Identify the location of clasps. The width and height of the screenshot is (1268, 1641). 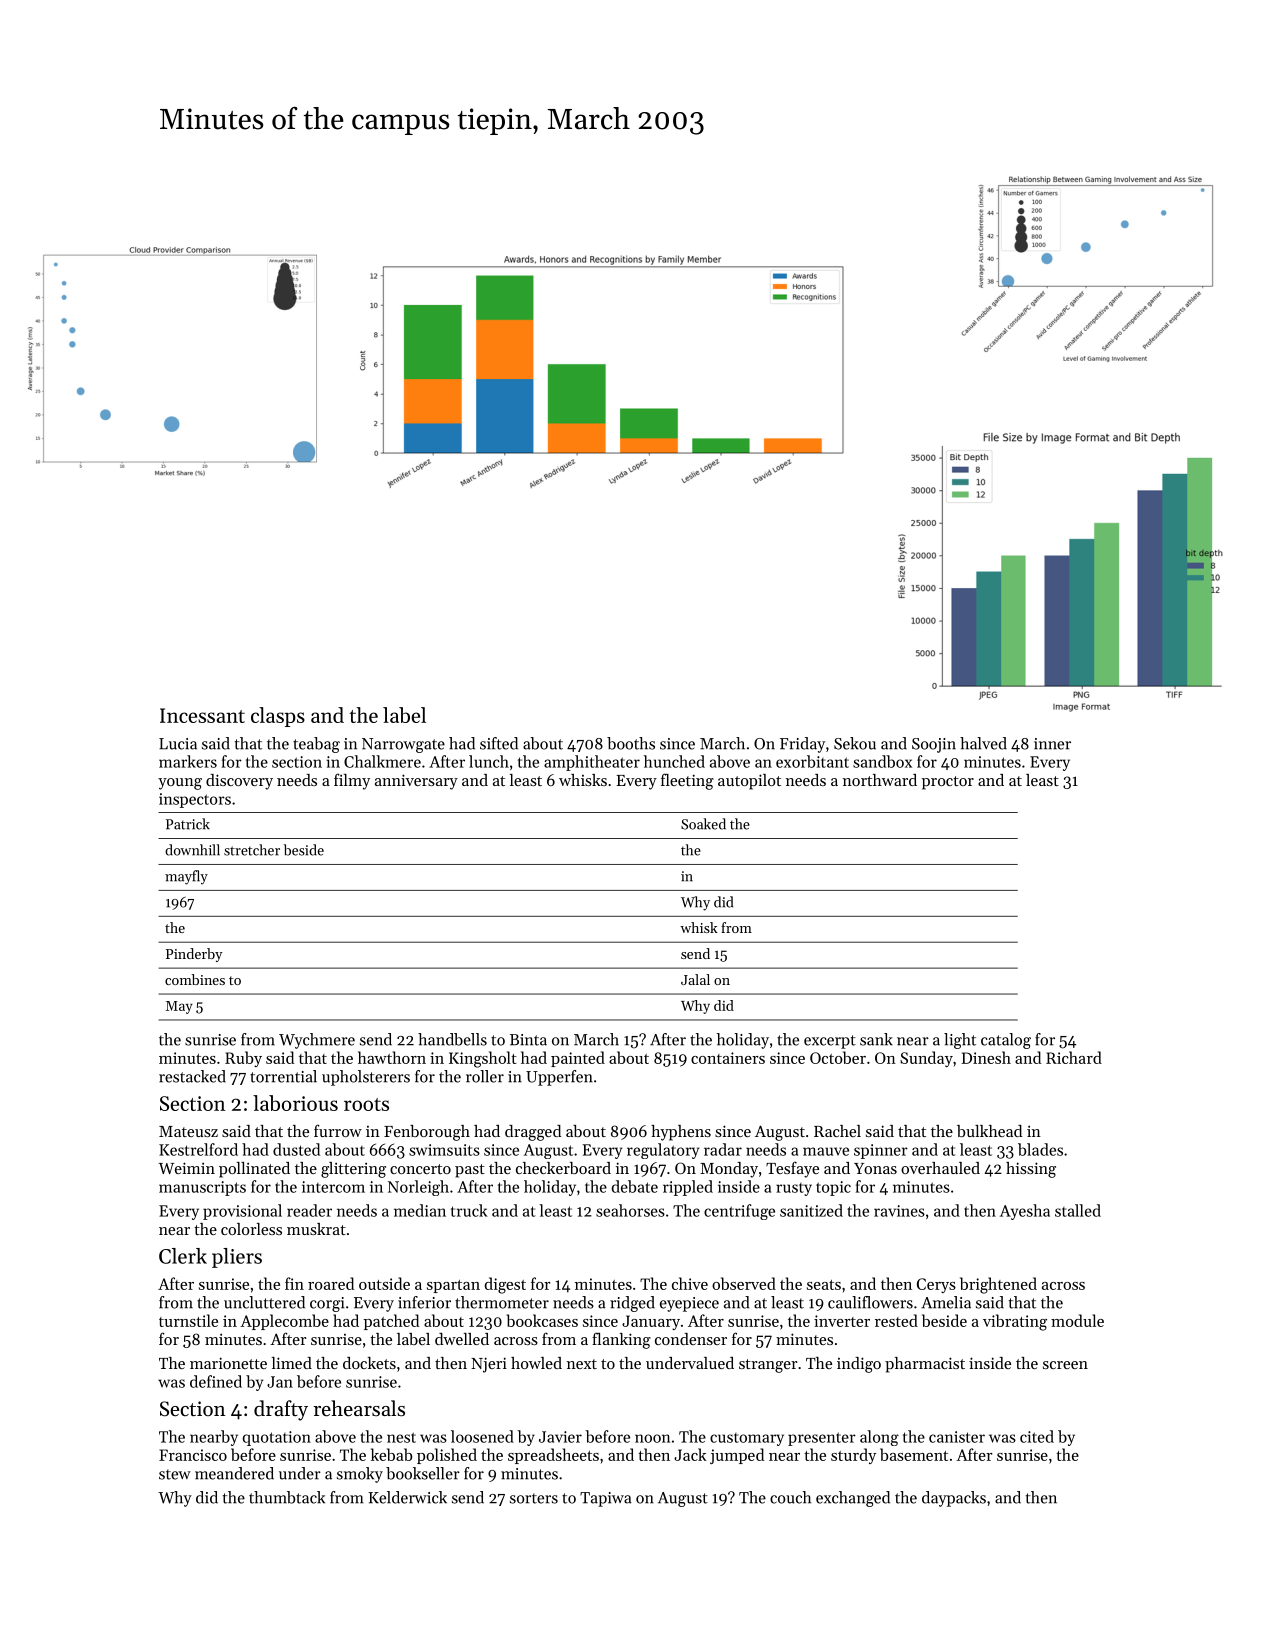
(278, 717).
